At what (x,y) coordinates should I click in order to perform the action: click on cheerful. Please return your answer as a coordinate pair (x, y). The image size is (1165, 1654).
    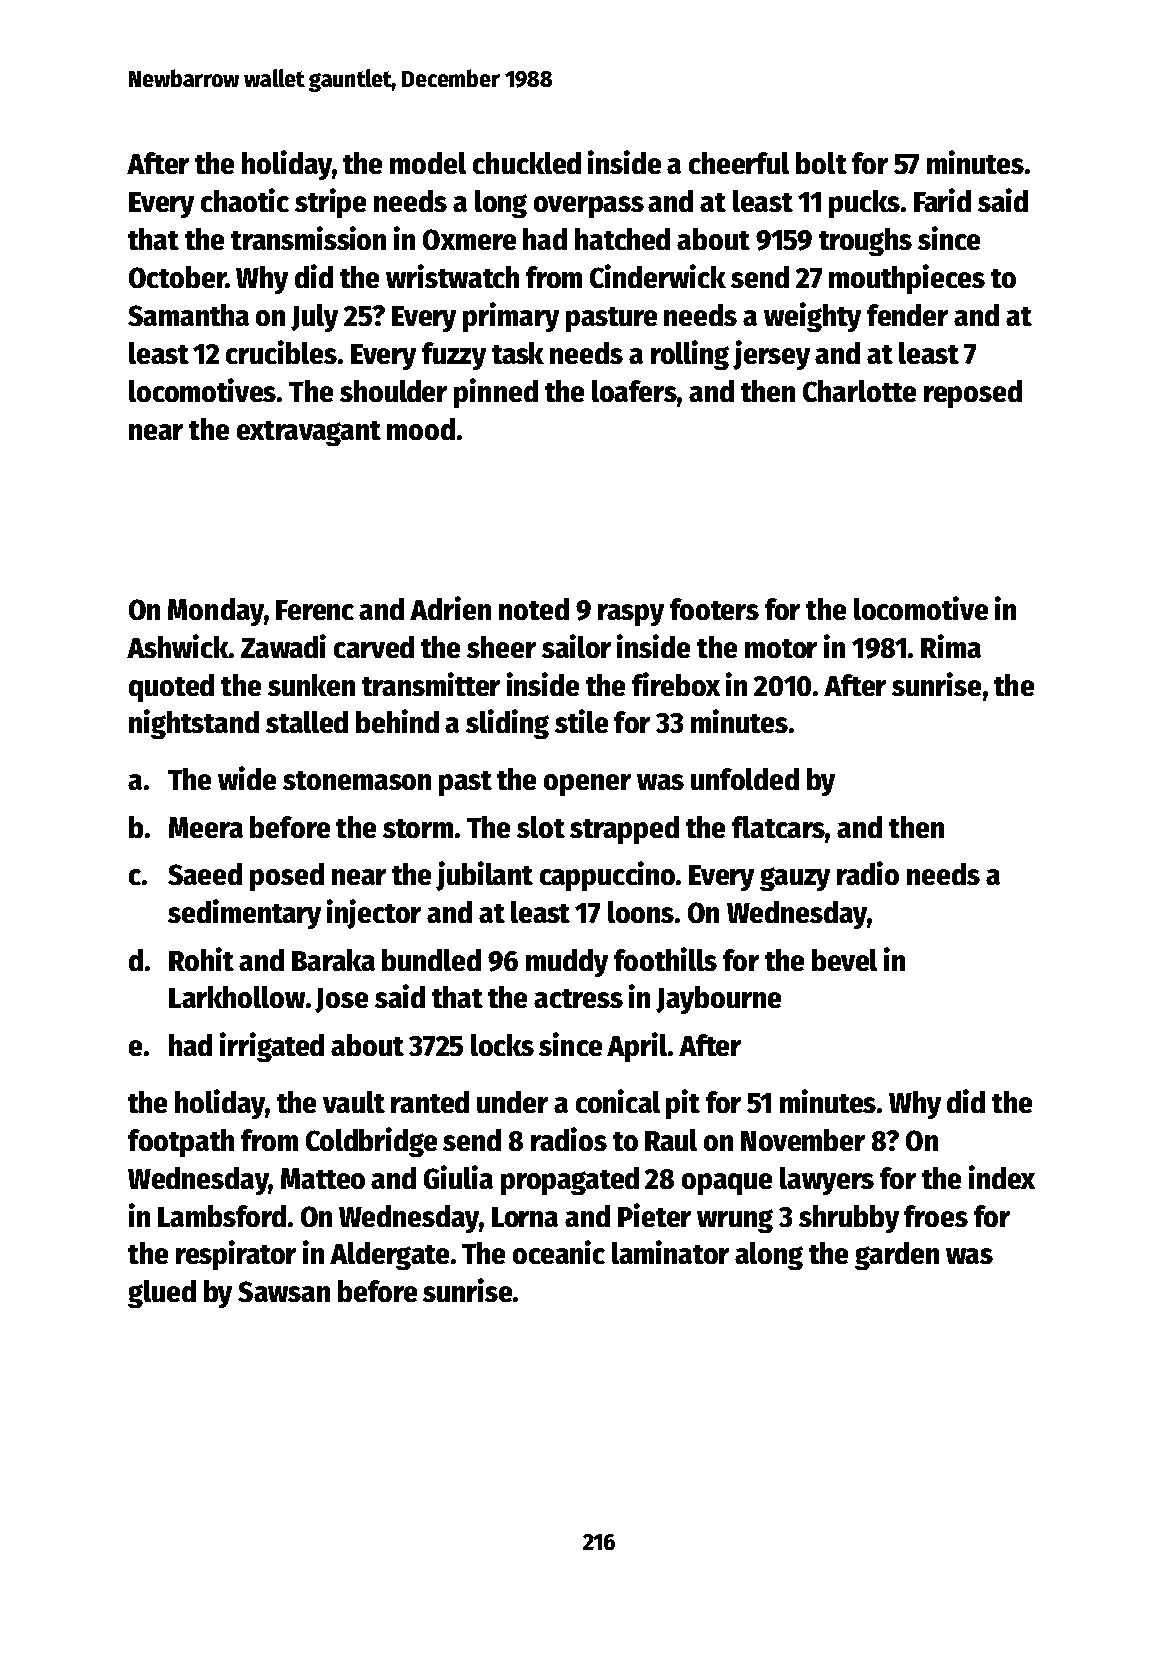
    Looking at the image, I should click on (739, 163).
